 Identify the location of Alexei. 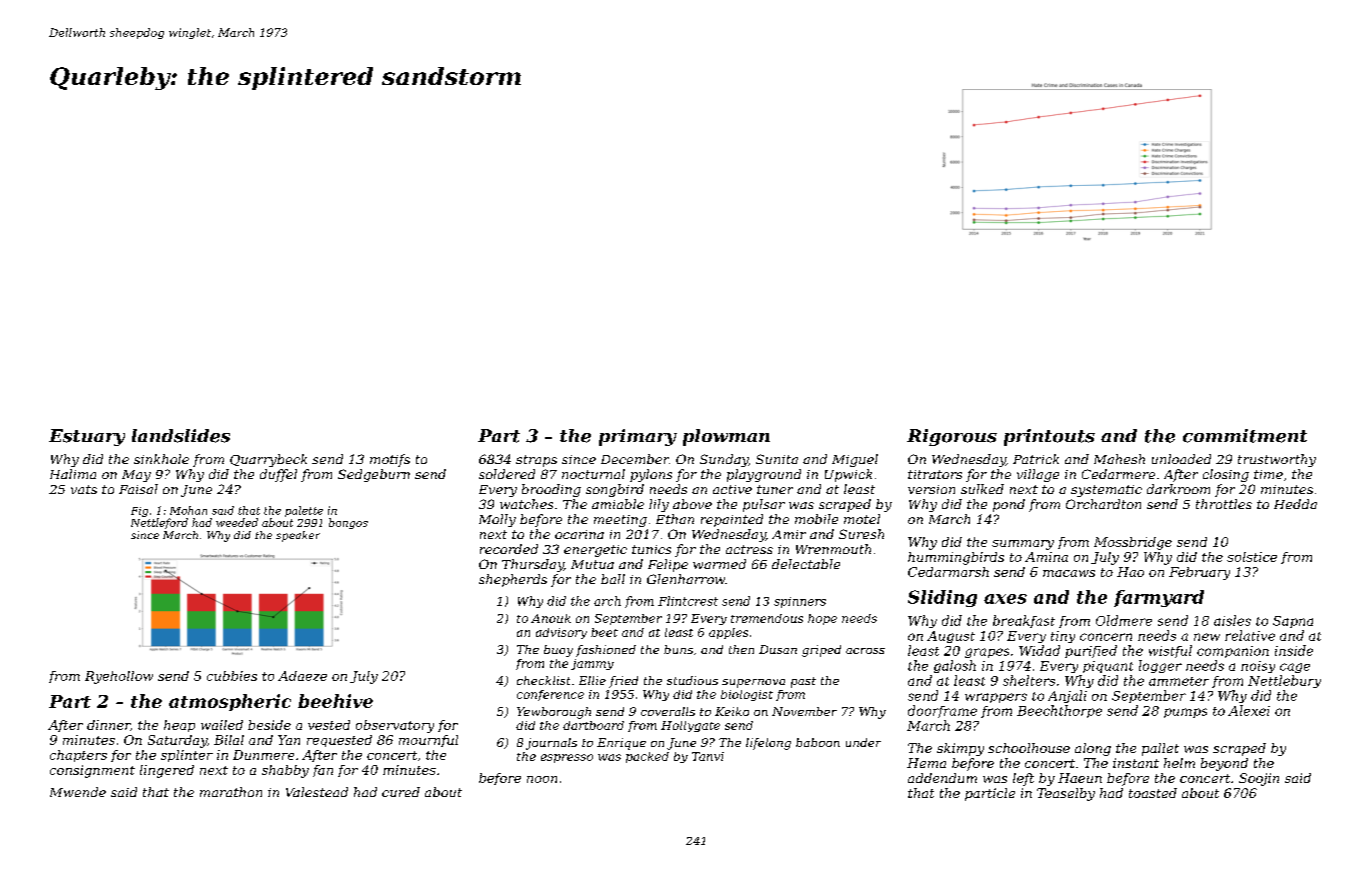
(1249, 710).
